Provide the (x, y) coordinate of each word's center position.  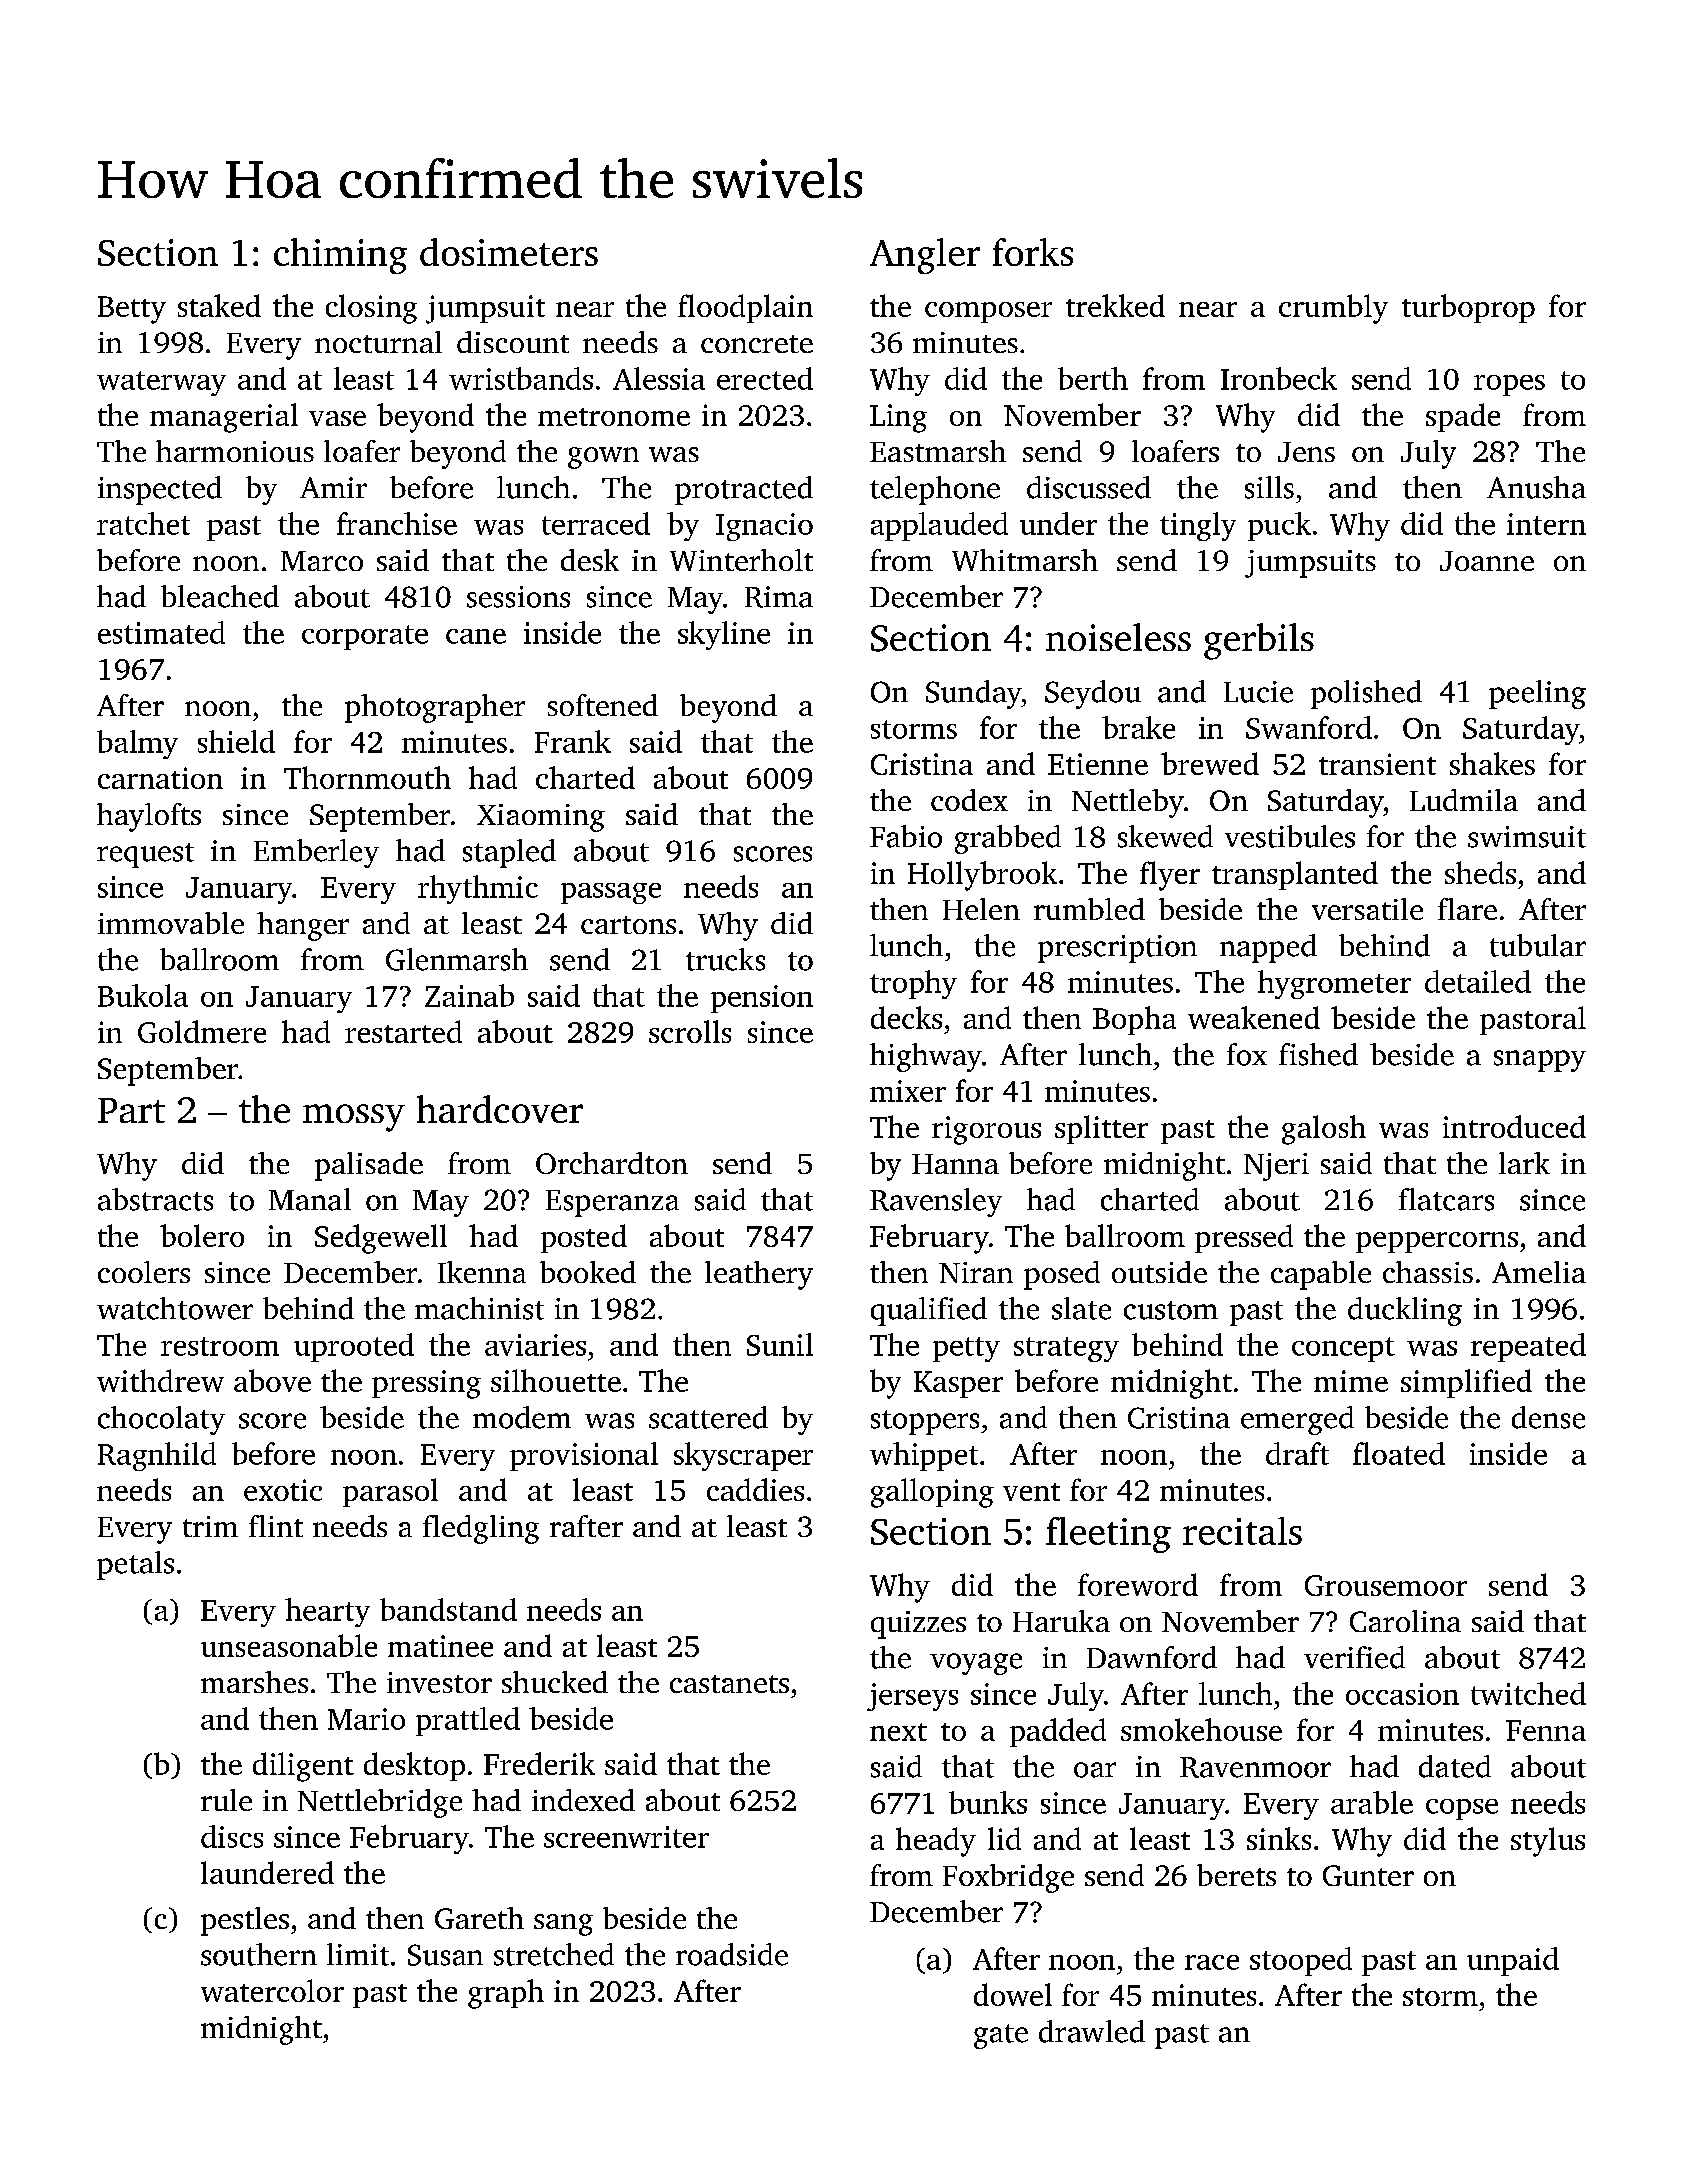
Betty (132, 310)
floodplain (745, 308)
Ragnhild (157, 1456)
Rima (779, 597)
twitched (1528, 1693)
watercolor (272, 1990)
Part (131, 1110)
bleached (220, 596)
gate (1001, 2036)
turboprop (1468, 308)
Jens (1306, 452)
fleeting (1108, 1535)
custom (1171, 1310)
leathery (759, 1275)
